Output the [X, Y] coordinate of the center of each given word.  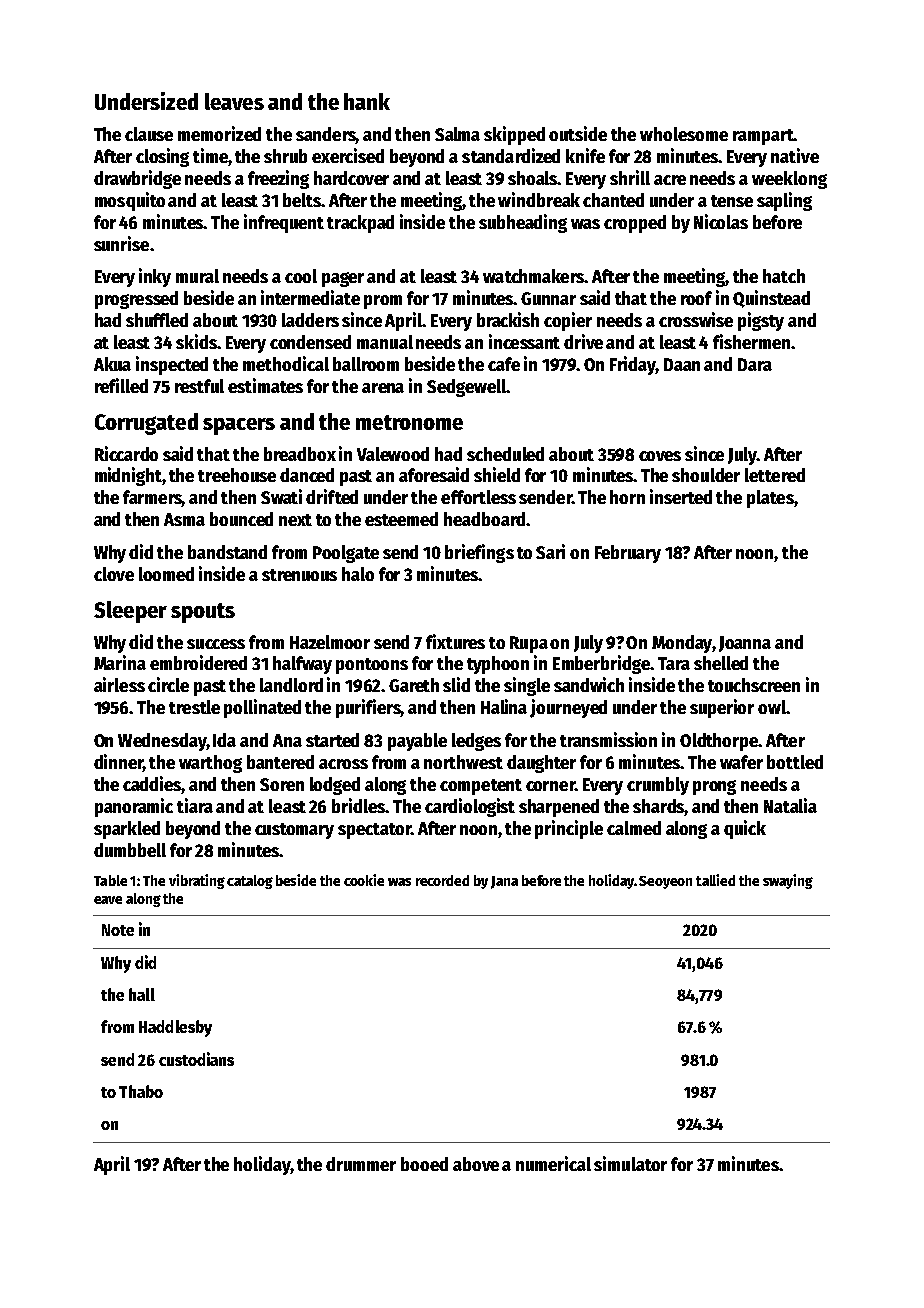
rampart [763, 137]
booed [424, 1164]
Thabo [141, 1091]
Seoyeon [665, 882]
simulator [630, 1163]
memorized [219, 133]
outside [578, 133]
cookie [364, 880]
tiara [195, 805]
